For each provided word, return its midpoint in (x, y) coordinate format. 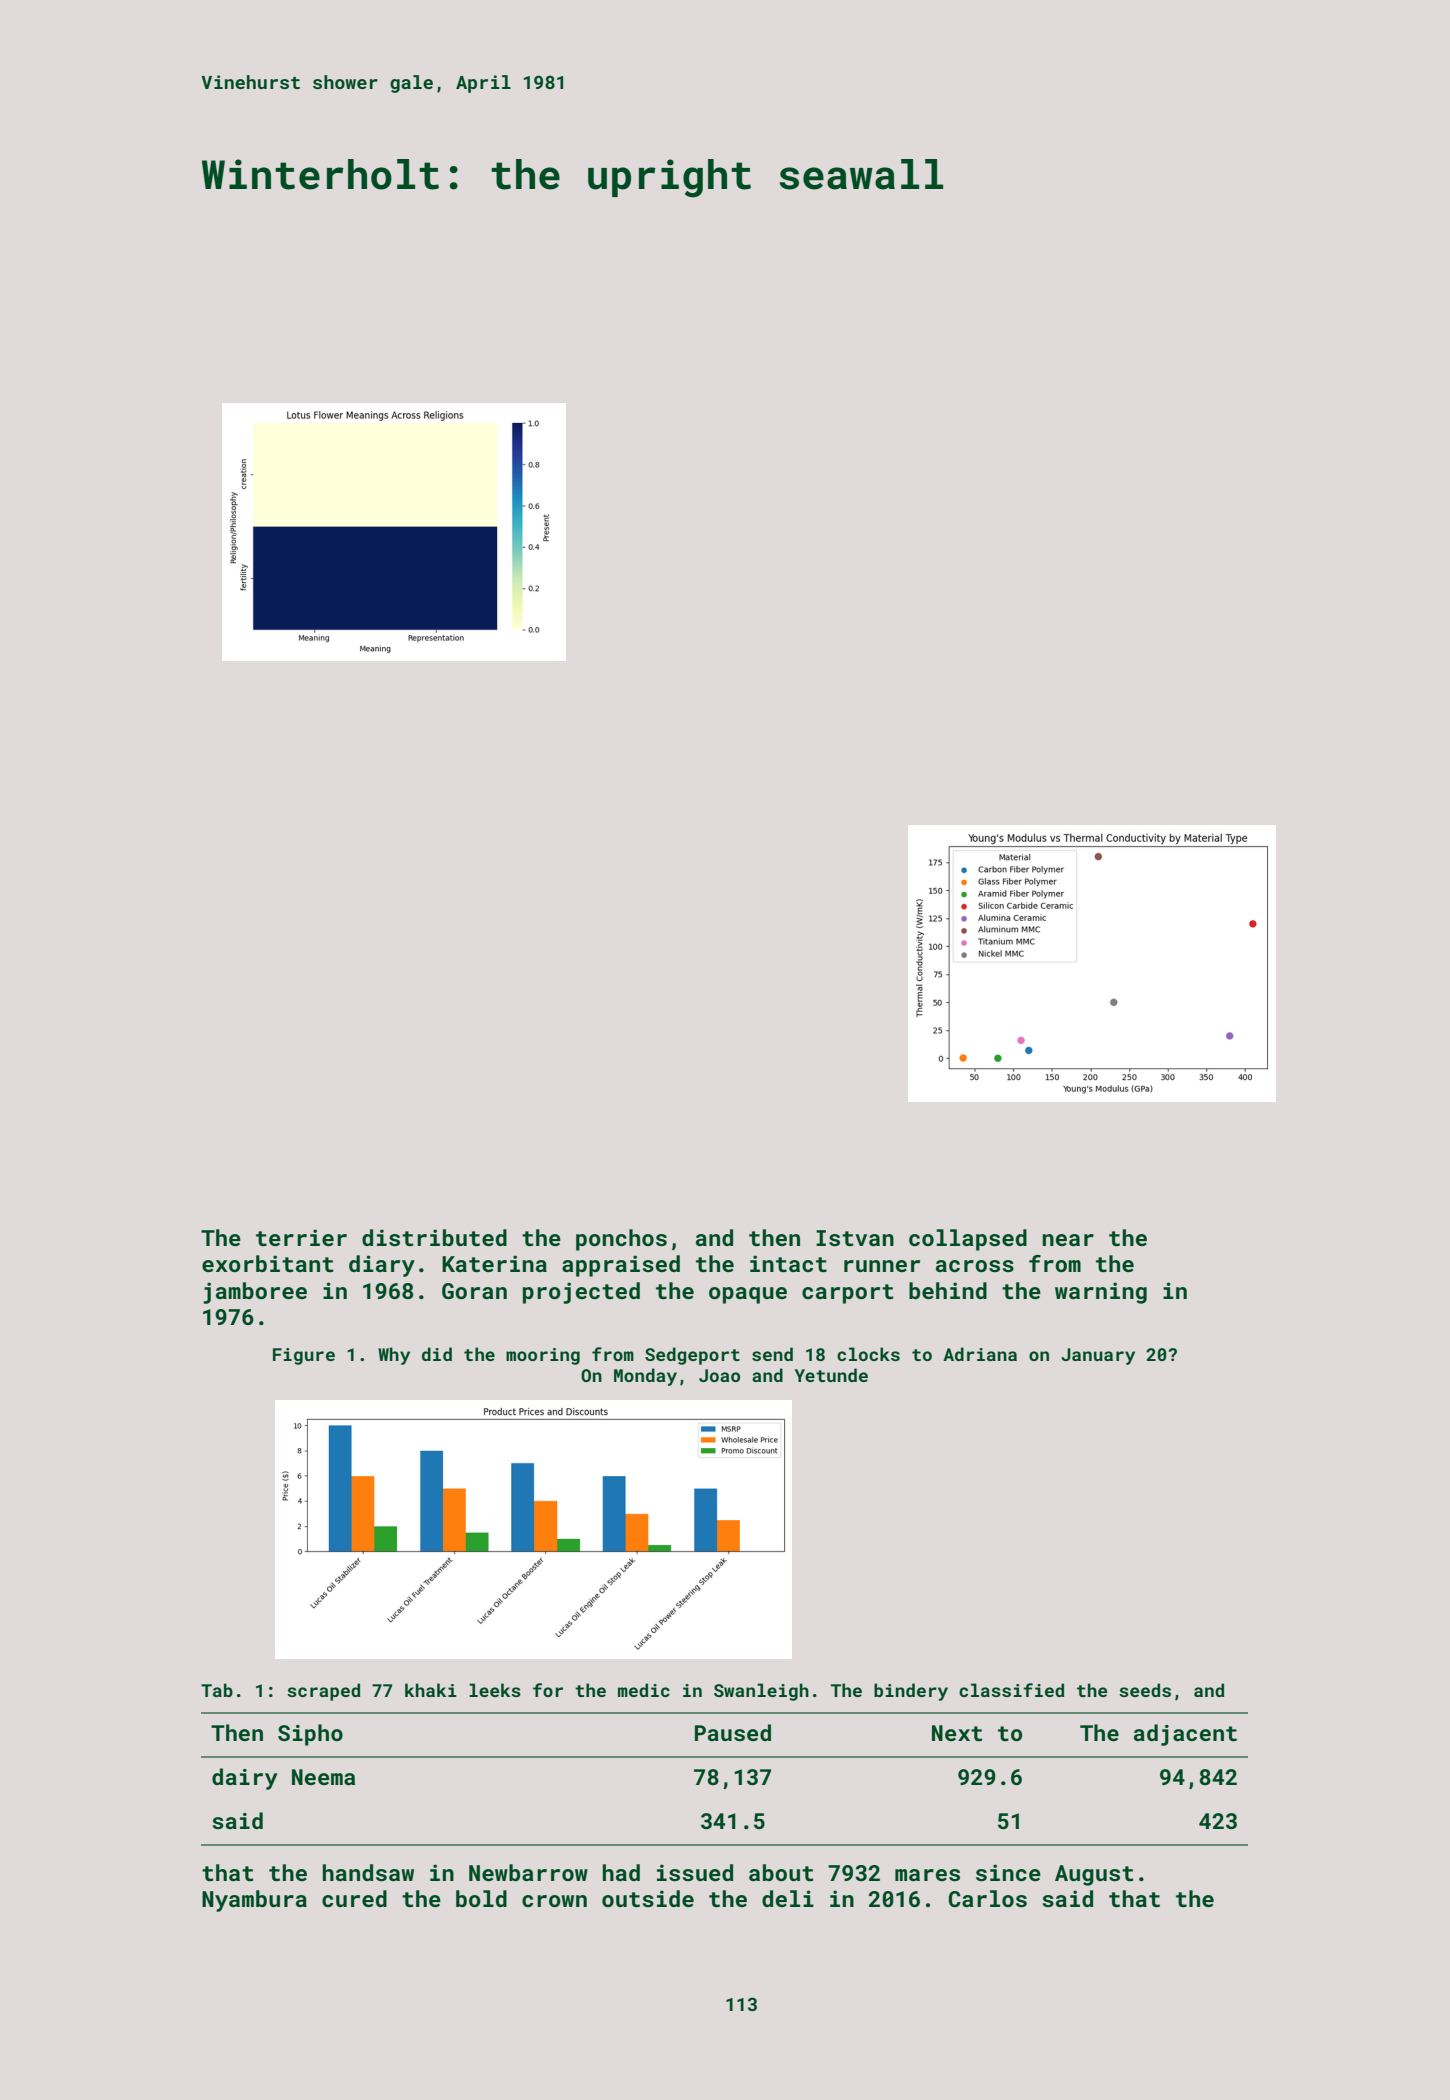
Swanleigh (761, 1692)
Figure (304, 1356)
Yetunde (831, 1375)
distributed (434, 1237)
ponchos (621, 1240)
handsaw (368, 1872)
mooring (543, 1356)
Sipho (310, 1735)
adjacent (1185, 1735)
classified (1011, 1690)
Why (394, 1356)
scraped (323, 1692)
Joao (719, 1375)
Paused (733, 1732)
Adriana (980, 1354)
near (1068, 1240)
